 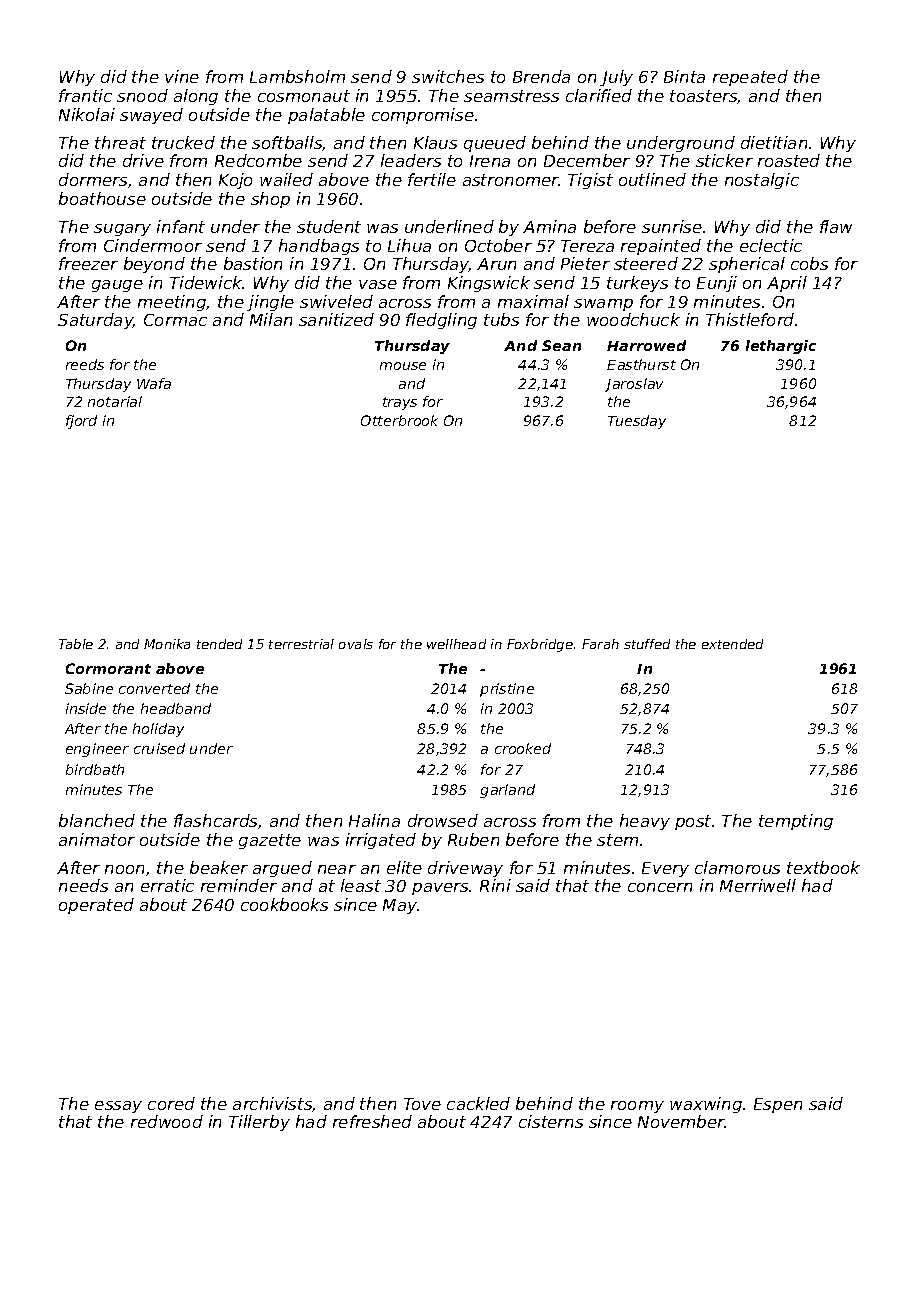 What do you see at coordinates (399, 420) in the screenshot?
I see `Otterbrook` at bounding box center [399, 420].
